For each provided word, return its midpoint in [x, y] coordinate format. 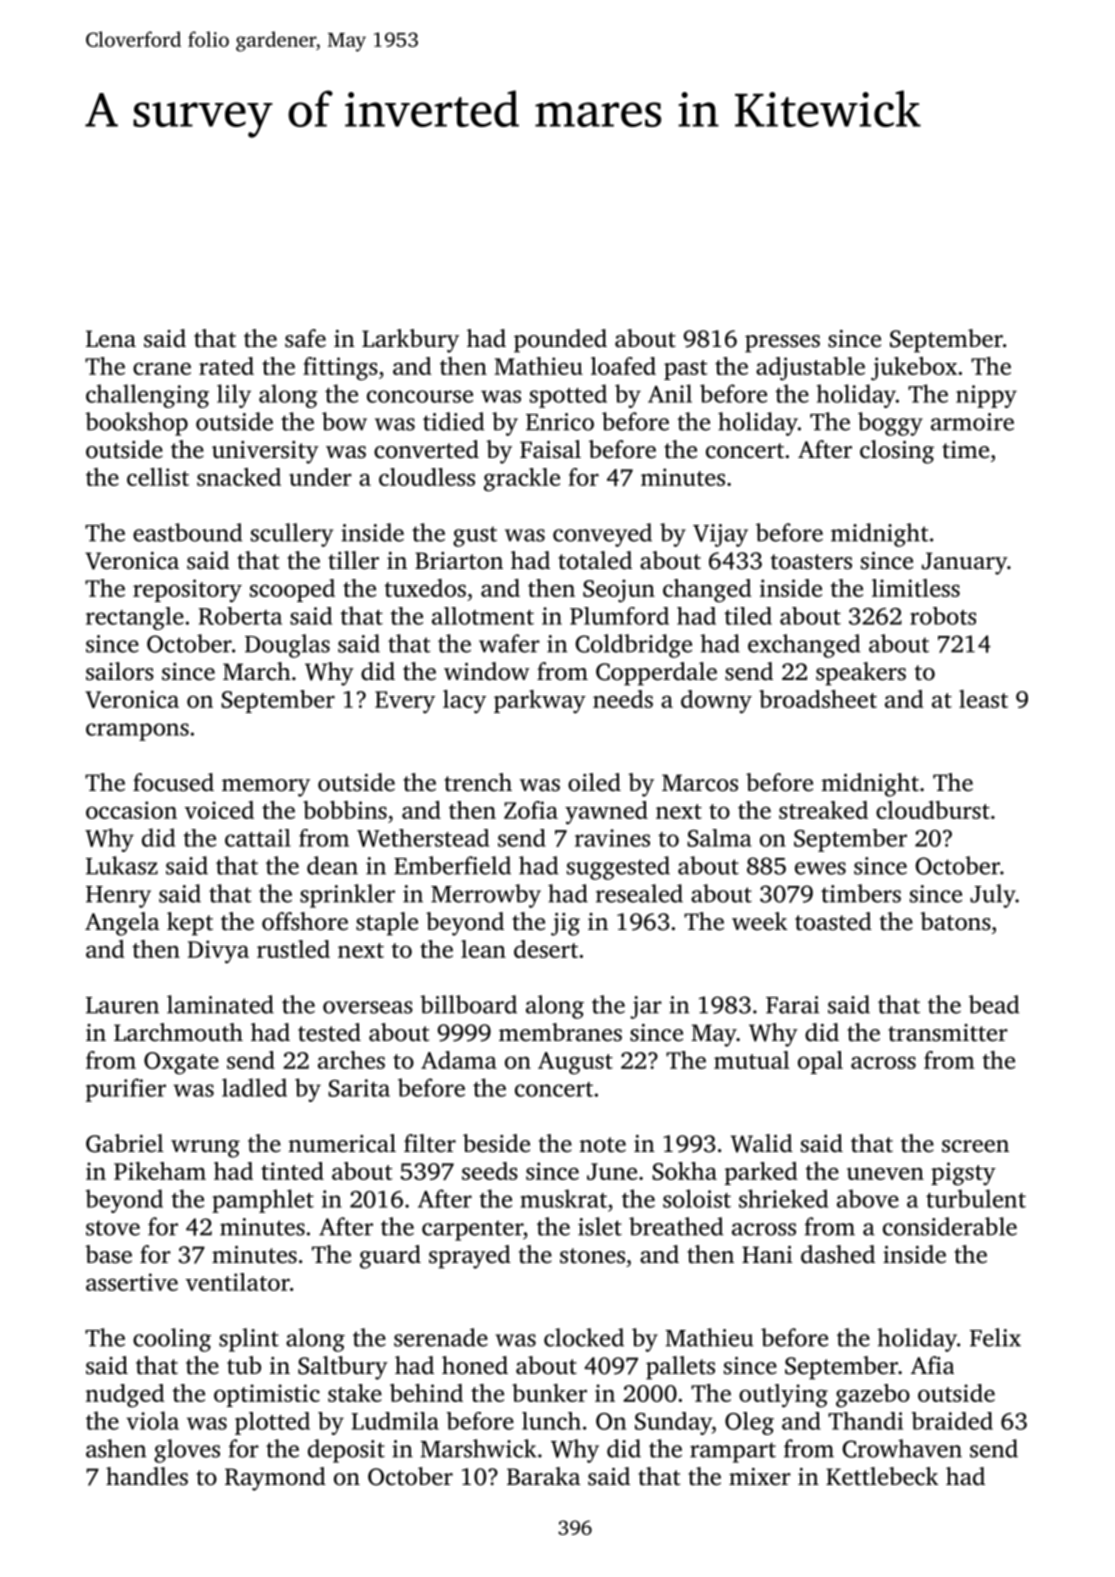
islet [600, 1226]
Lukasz [122, 865]
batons [955, 921]
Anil [670, 393]
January [964, 563]
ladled [254, 1087]
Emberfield [452, 865]
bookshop [136, 424]
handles [147, 1476]
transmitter [948, 1033]
